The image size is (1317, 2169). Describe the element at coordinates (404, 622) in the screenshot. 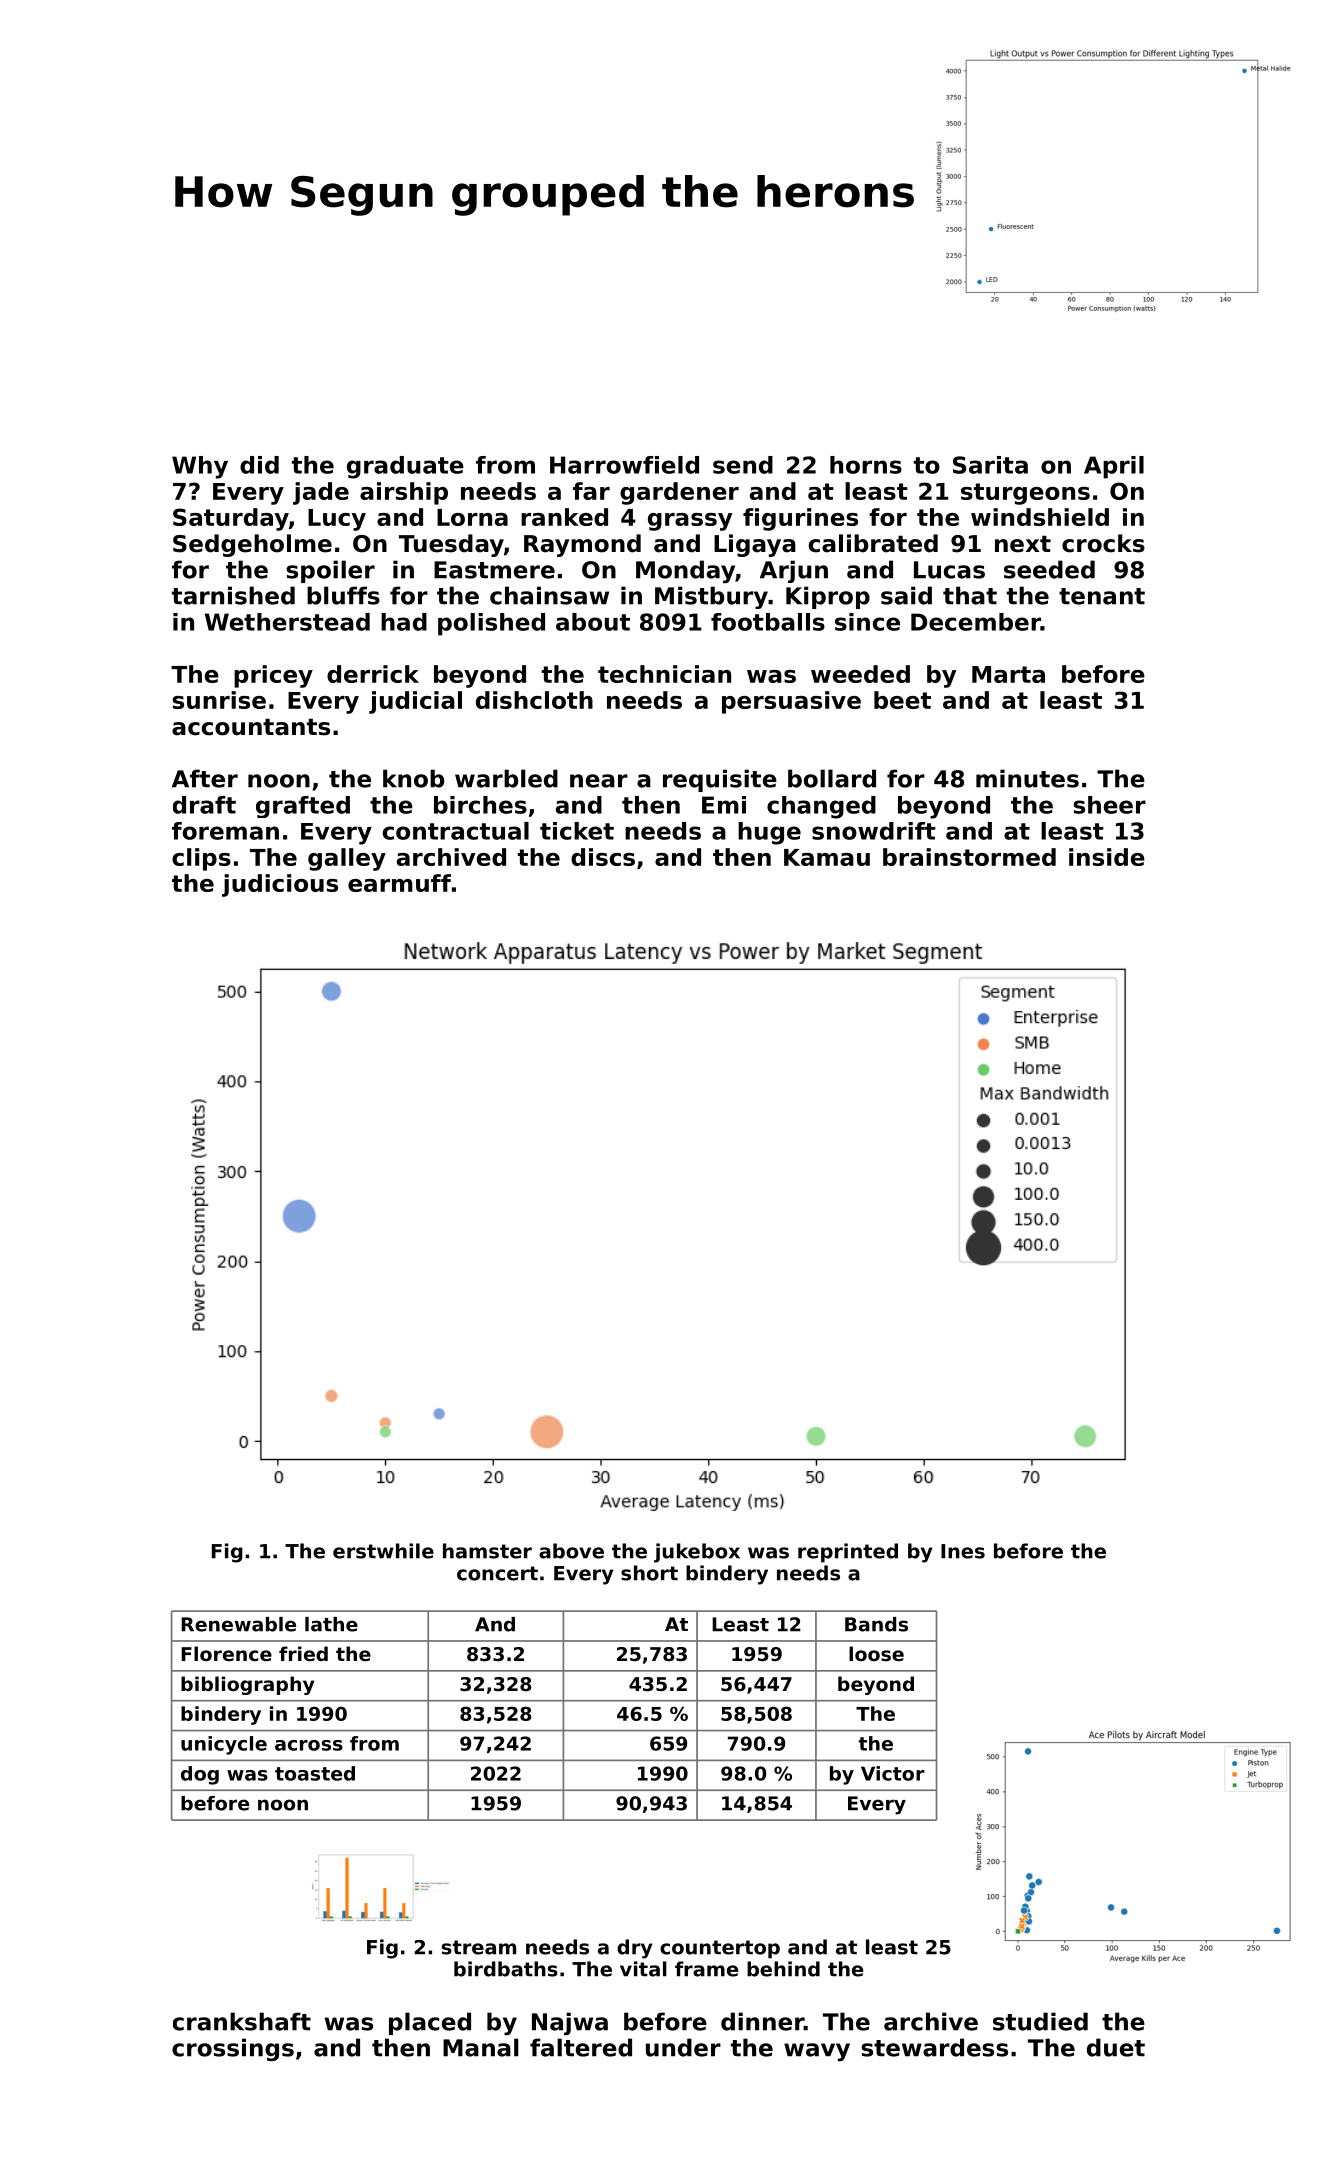

I see `had` at that location.
